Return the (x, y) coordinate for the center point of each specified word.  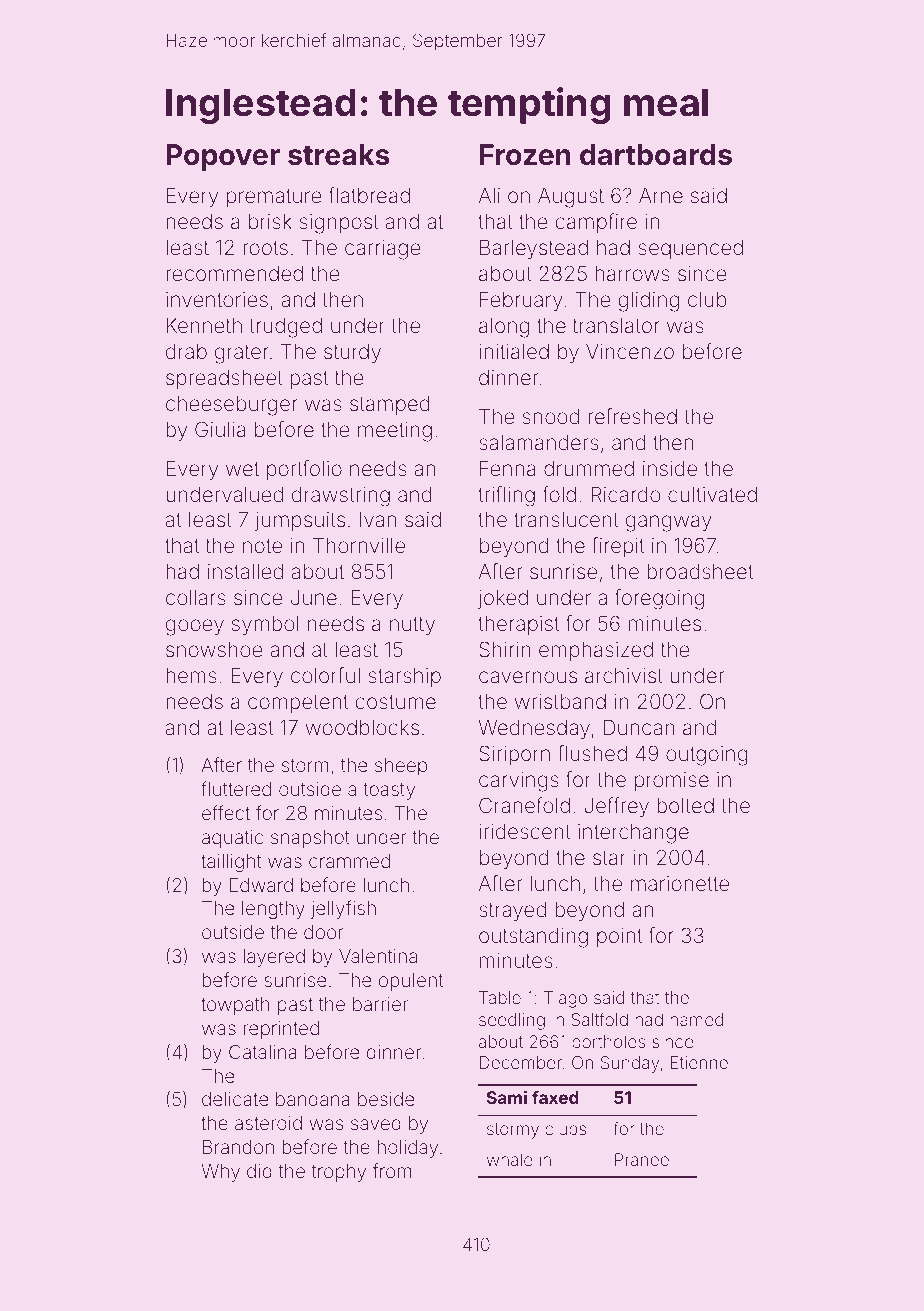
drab (186, 351)
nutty (412, 626)
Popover (223, 157)
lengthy (273, 910)
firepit (618, 547)
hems (191, 675)
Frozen (525, 155)
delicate (235, 1099)
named (696, 1019)
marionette (680, 883)
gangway (669, 523)
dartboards (656, 155)
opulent (411, 982)
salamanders (538, 442)
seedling (512, 1021)
